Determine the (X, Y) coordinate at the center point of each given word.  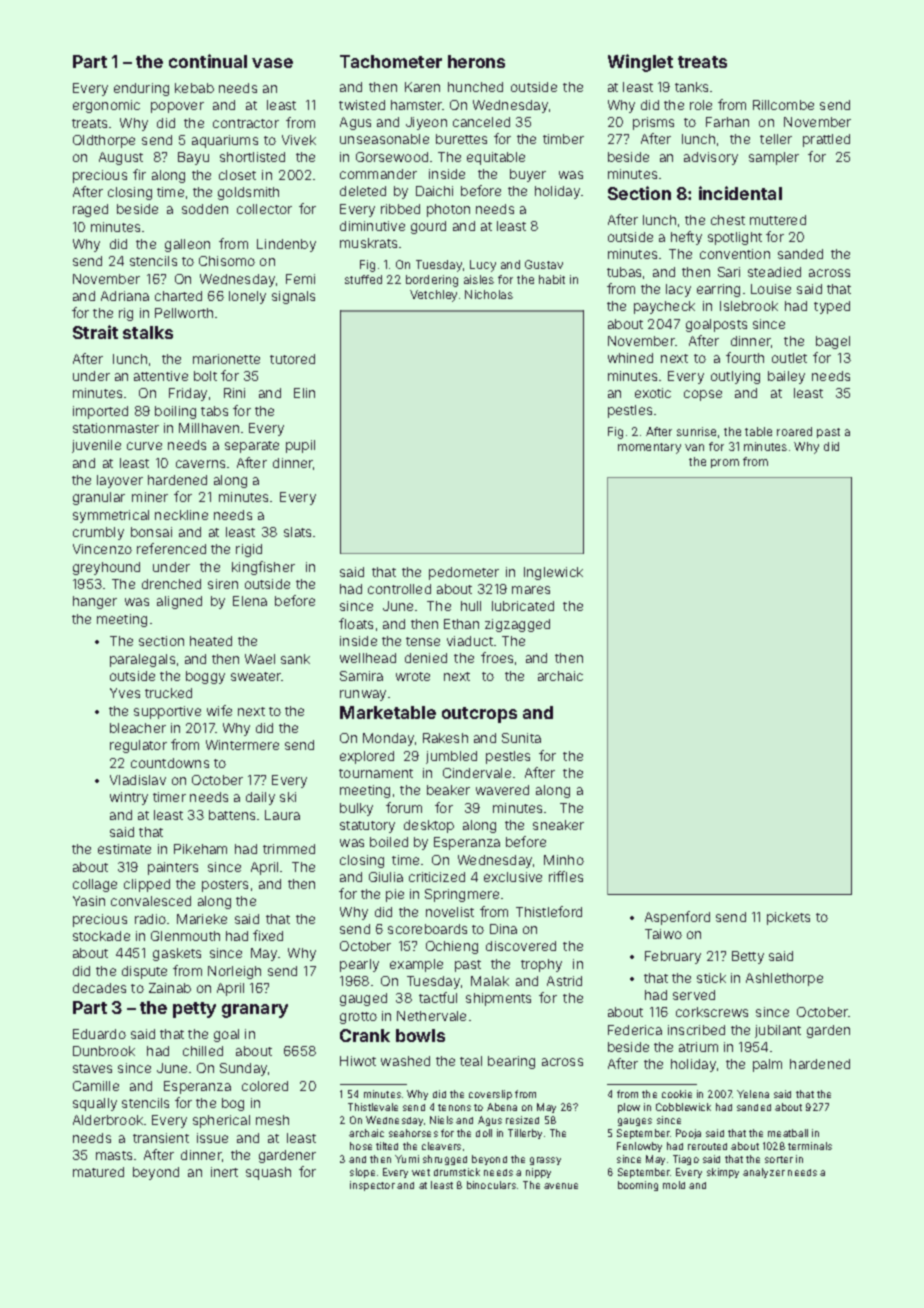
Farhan (727, 122)
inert (224, 1172)
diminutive (372, 226)
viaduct (470, 641)
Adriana (125, 296)
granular (99, 498)
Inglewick (553, 573)
